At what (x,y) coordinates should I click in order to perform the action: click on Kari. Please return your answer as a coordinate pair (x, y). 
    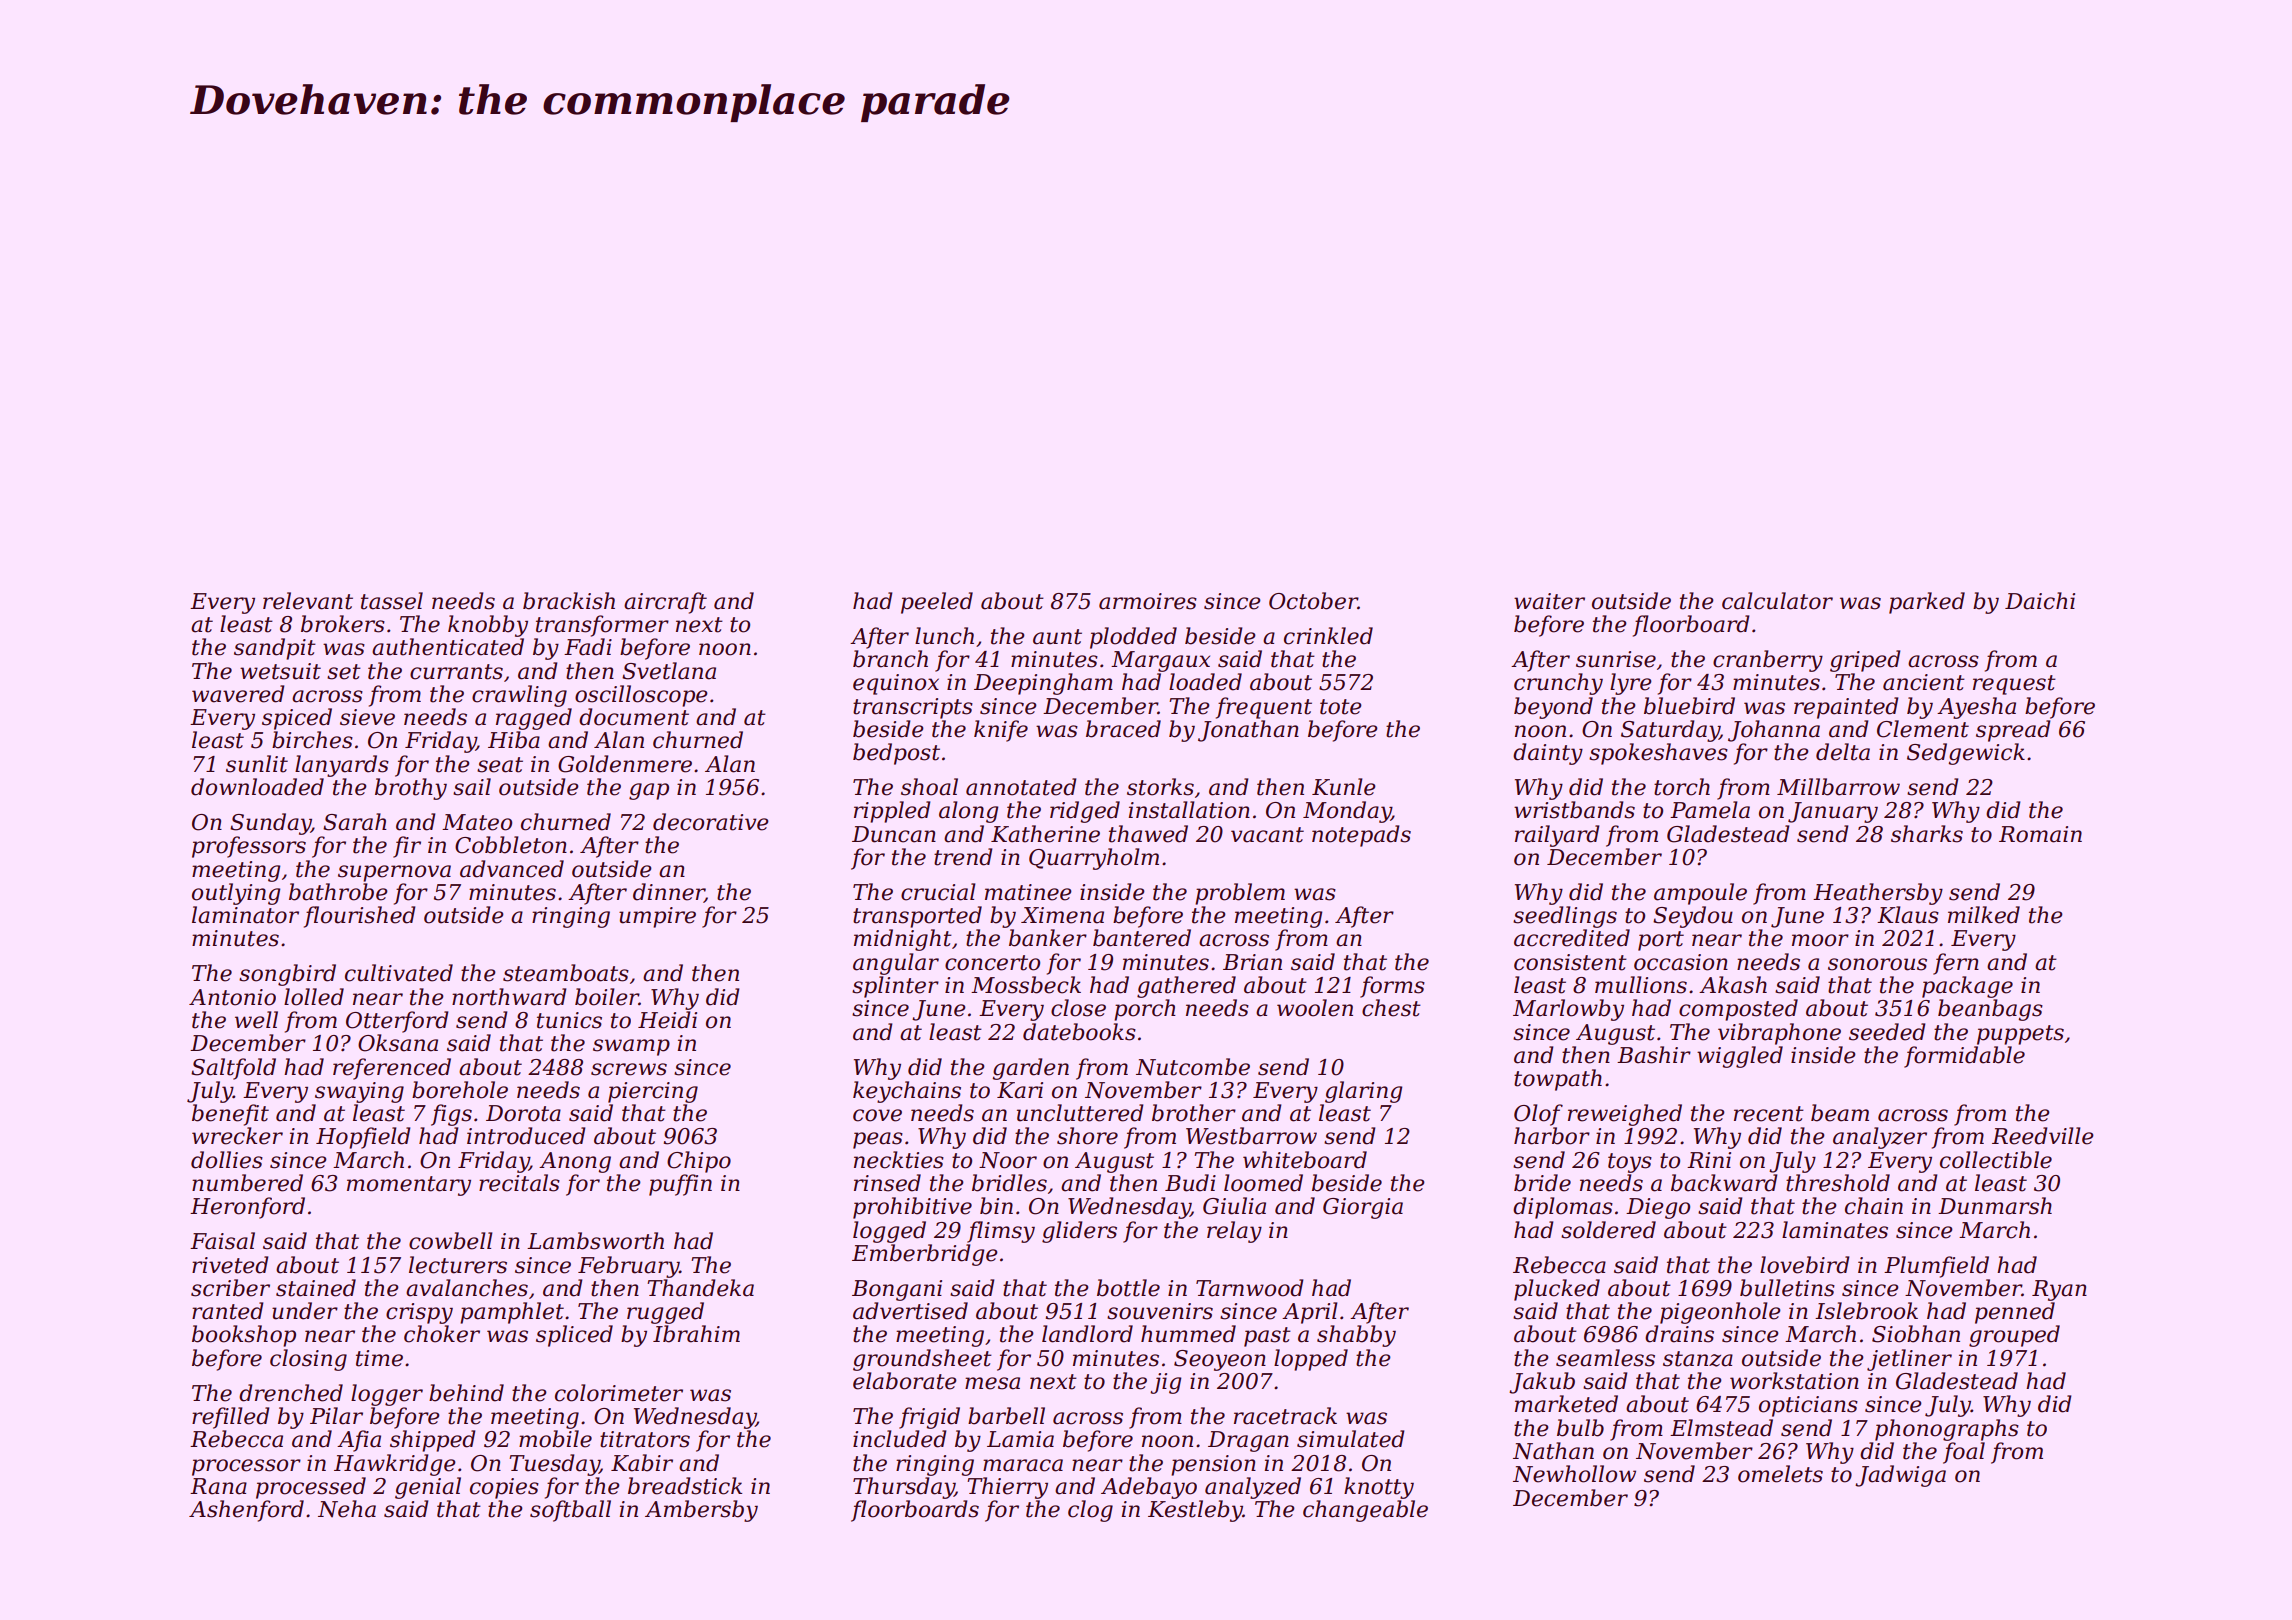
    Looking at the image, I should click on (1020, 1090).
